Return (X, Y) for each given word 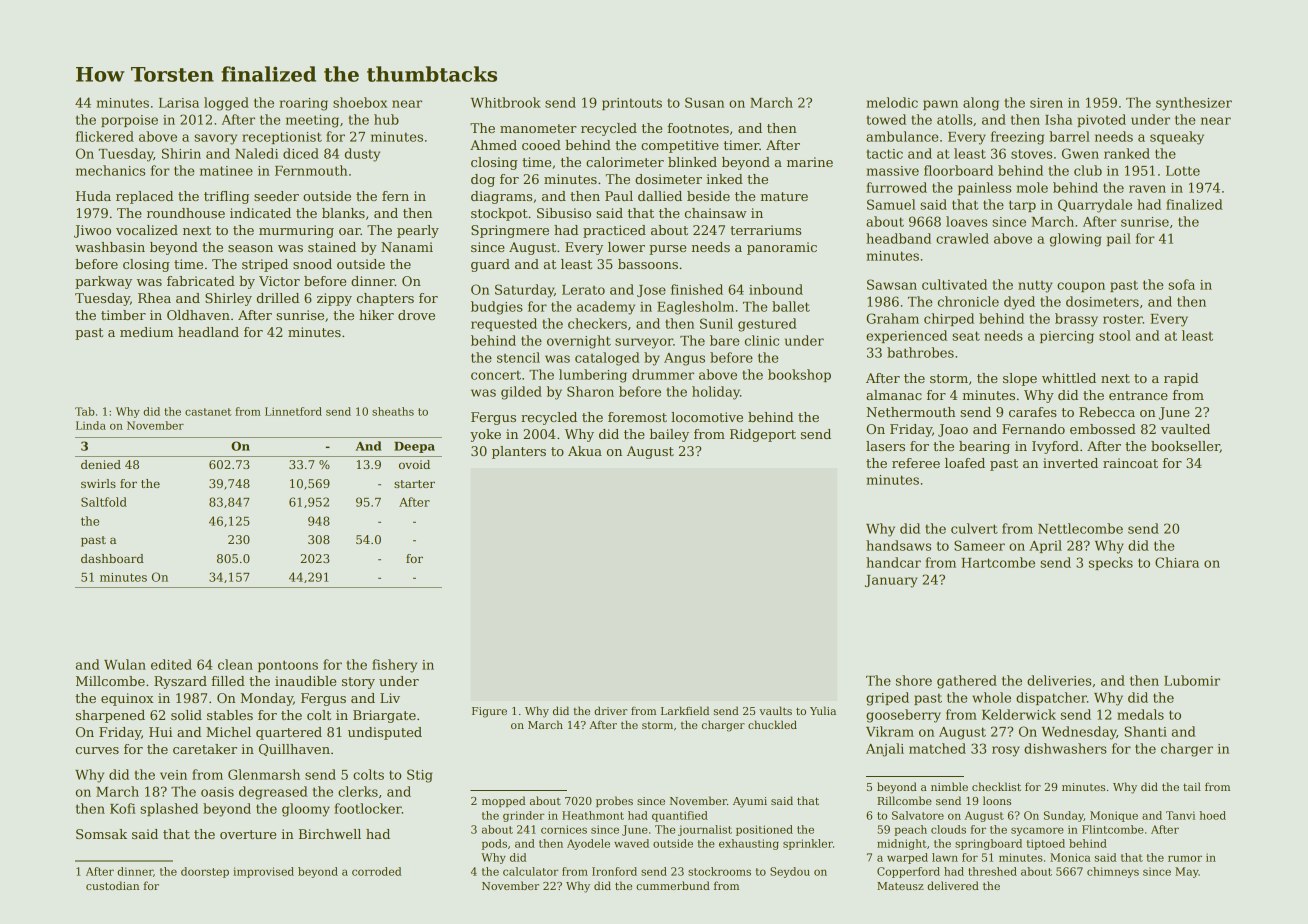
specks (1111, 563)
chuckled (772, 724)
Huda (93, 196)
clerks (358, 791)
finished (697, 289)
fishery (394, 666)
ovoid (414, 464)
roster (1123, 319)
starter (414, 484)
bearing (984, 447)
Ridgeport (763, 435)
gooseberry (903, 716)
